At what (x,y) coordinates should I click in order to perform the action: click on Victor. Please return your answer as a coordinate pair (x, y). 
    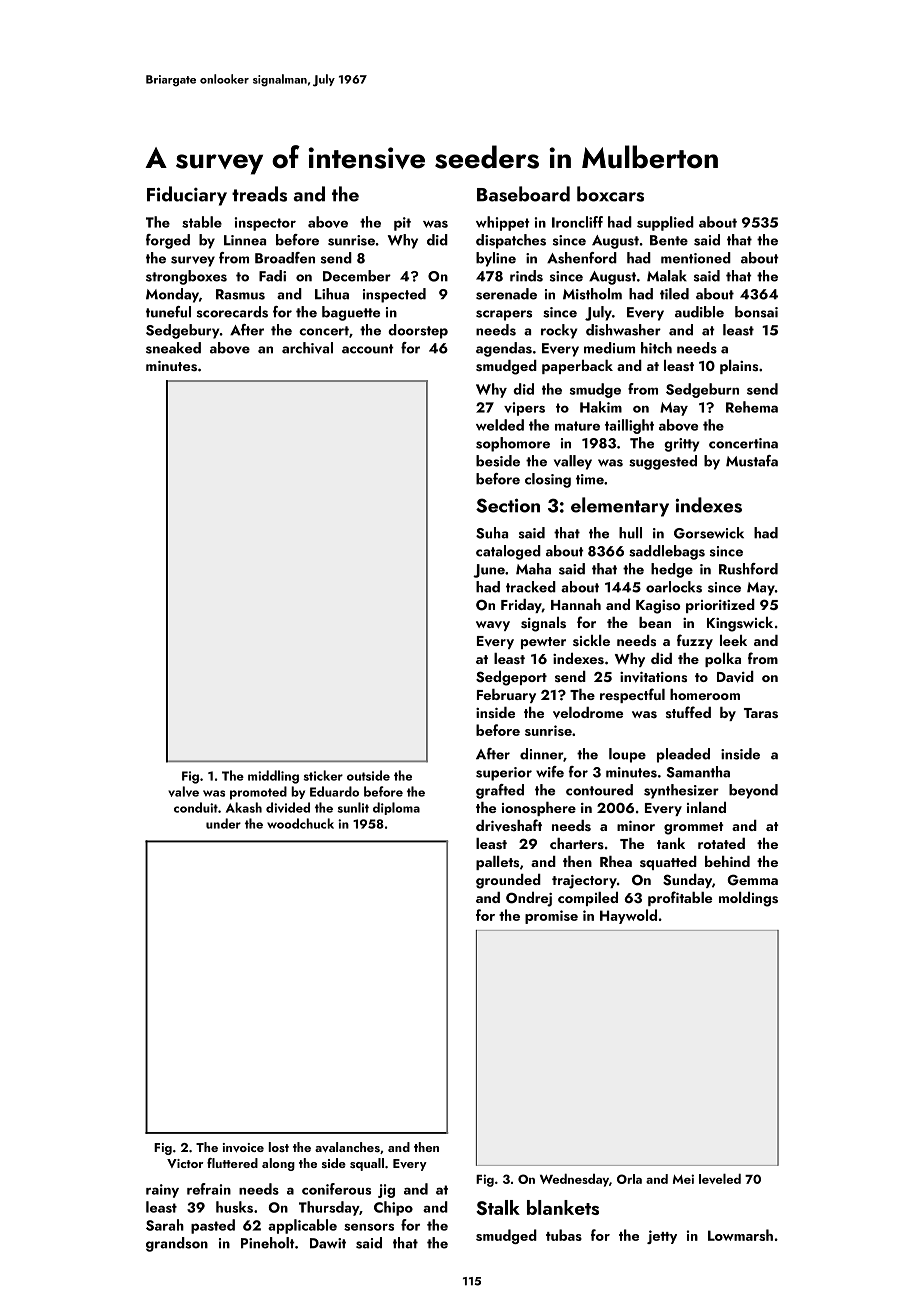
    Looking at the image, I should click on (185, 1163).
